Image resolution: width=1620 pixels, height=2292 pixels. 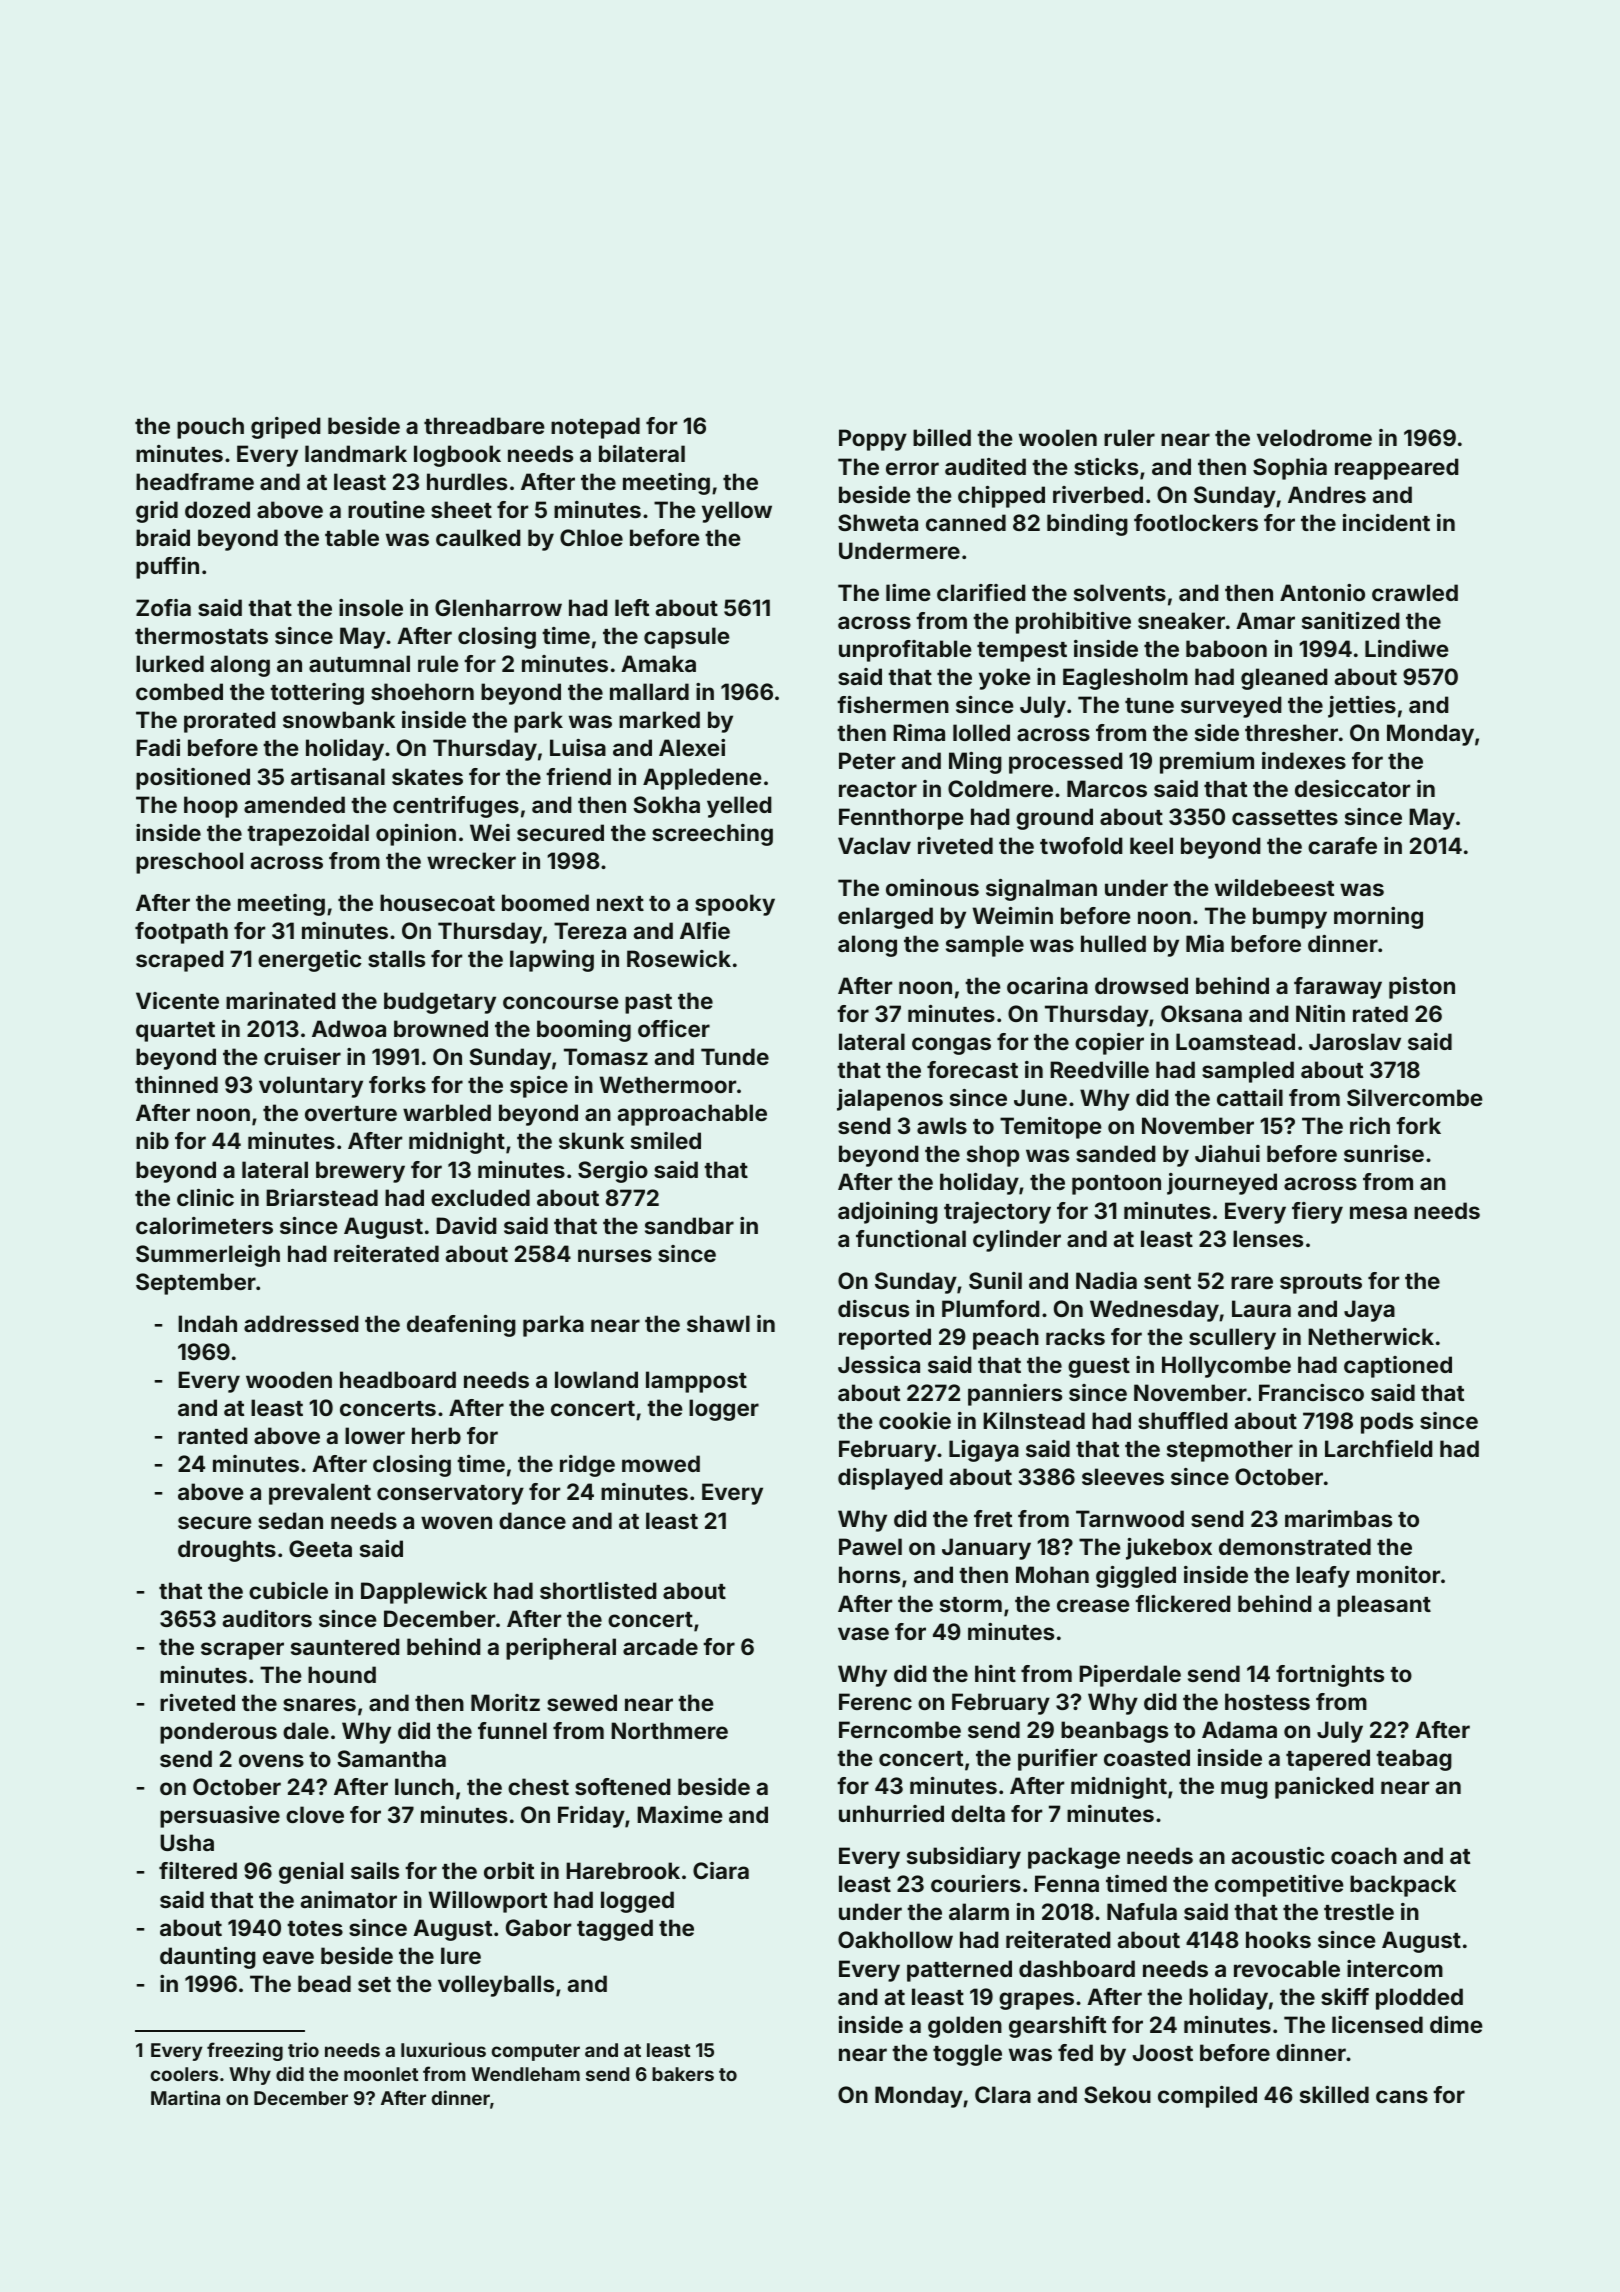 What do you see at coordinates (450, 1495) in the screenshot?
I see `conservatory` at bounding box center [450, 1495].
